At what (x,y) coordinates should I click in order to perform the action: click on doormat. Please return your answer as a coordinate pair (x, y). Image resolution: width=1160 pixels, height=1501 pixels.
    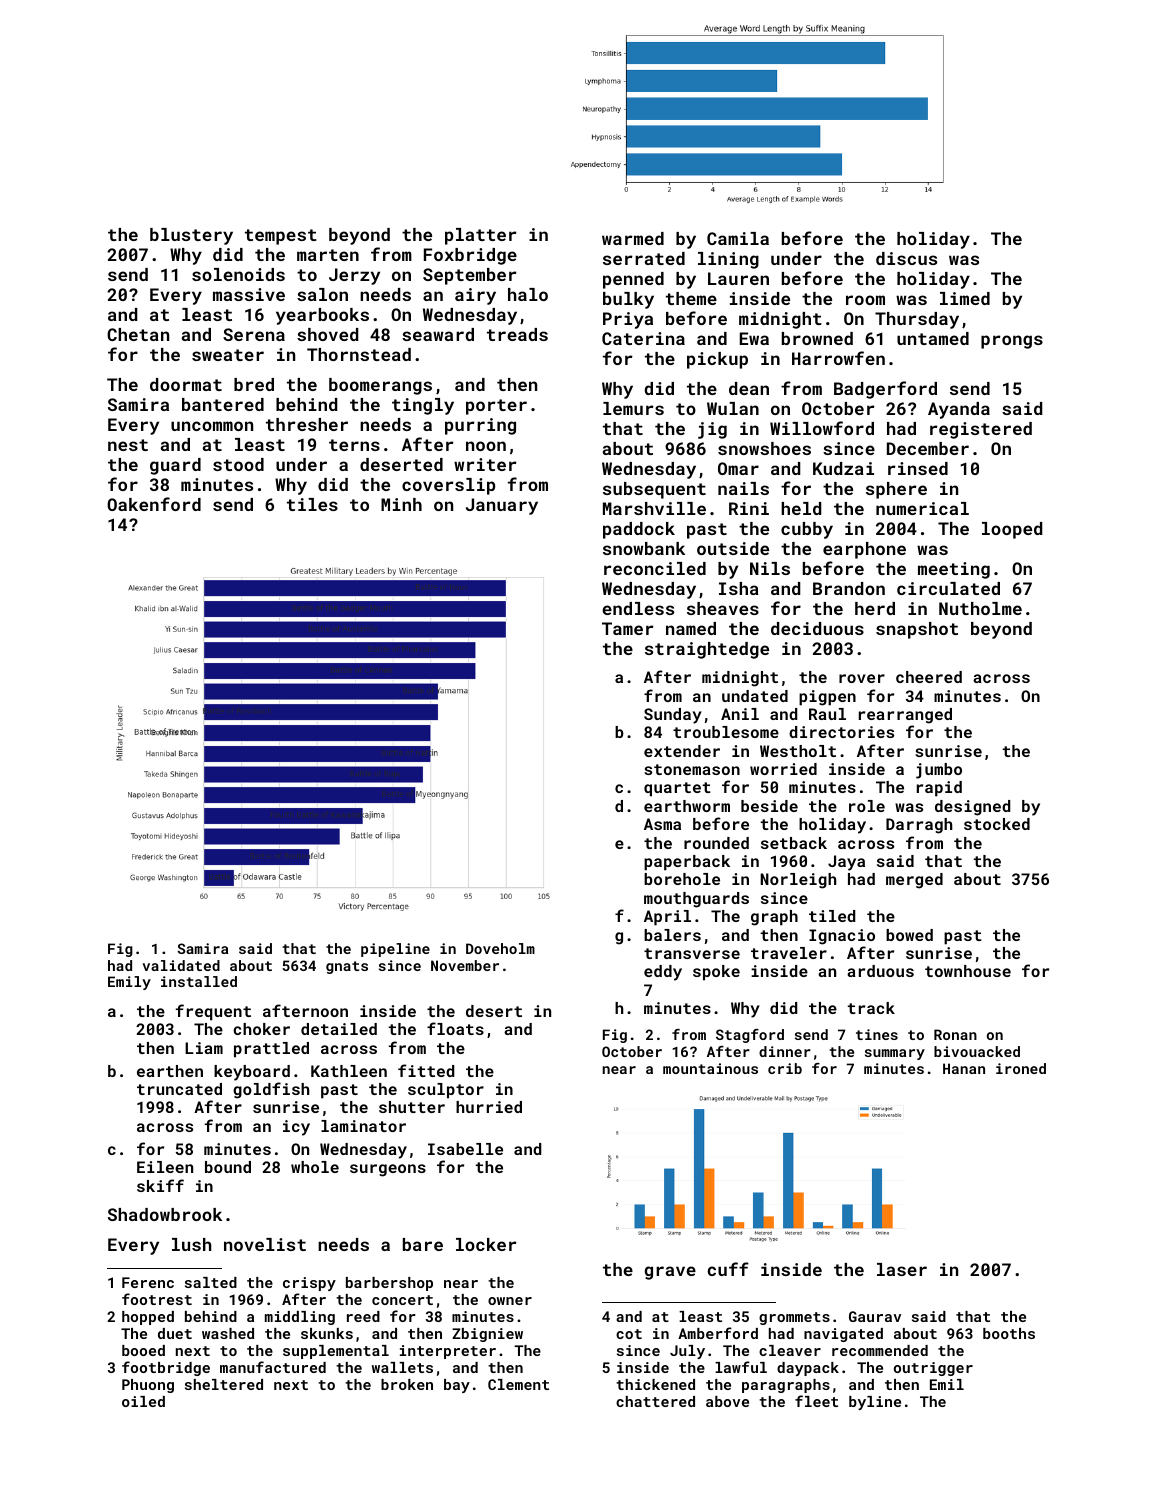
    Looking at the image, I should click on (186, 384).
